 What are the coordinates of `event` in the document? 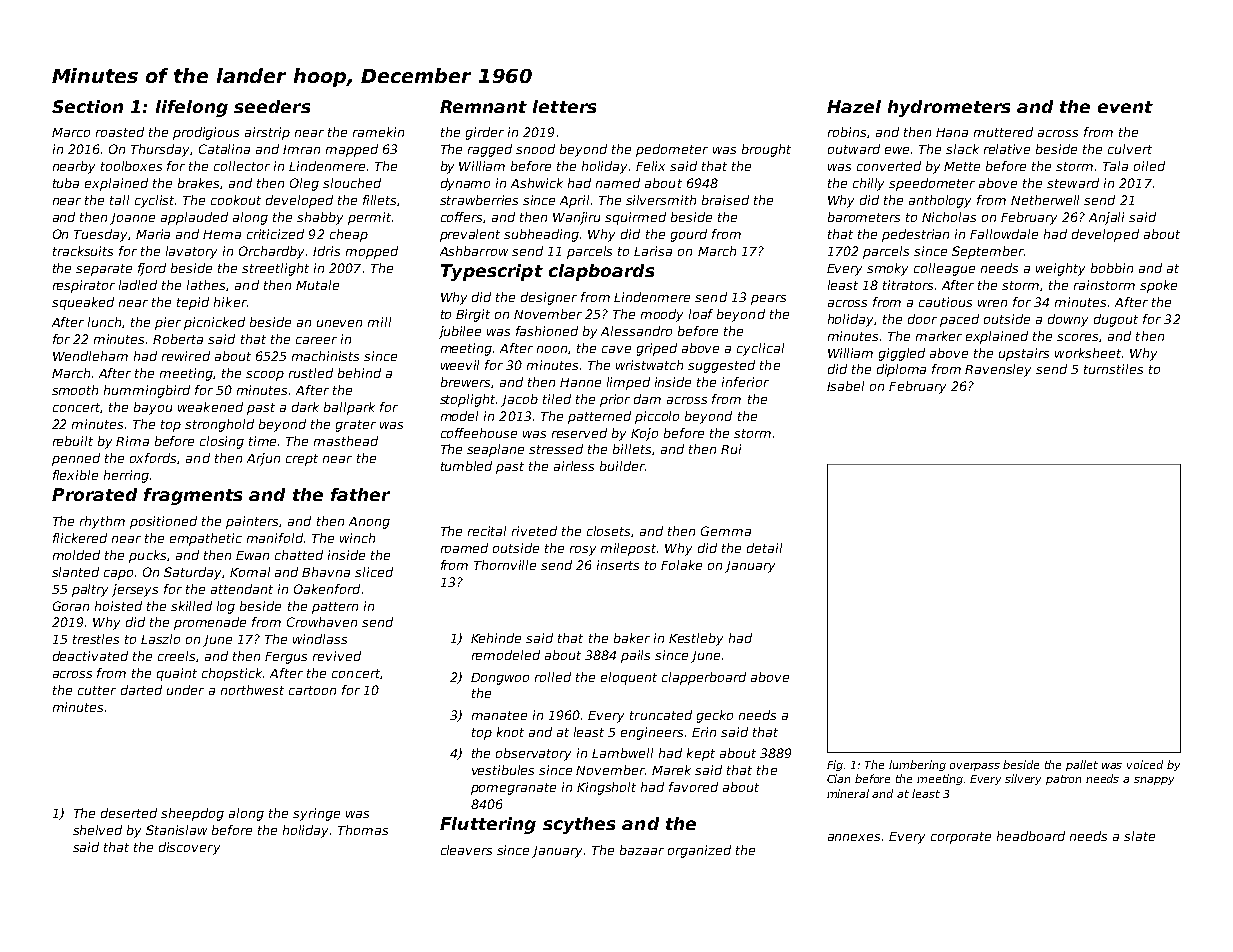 It's located at (1125, 107).
